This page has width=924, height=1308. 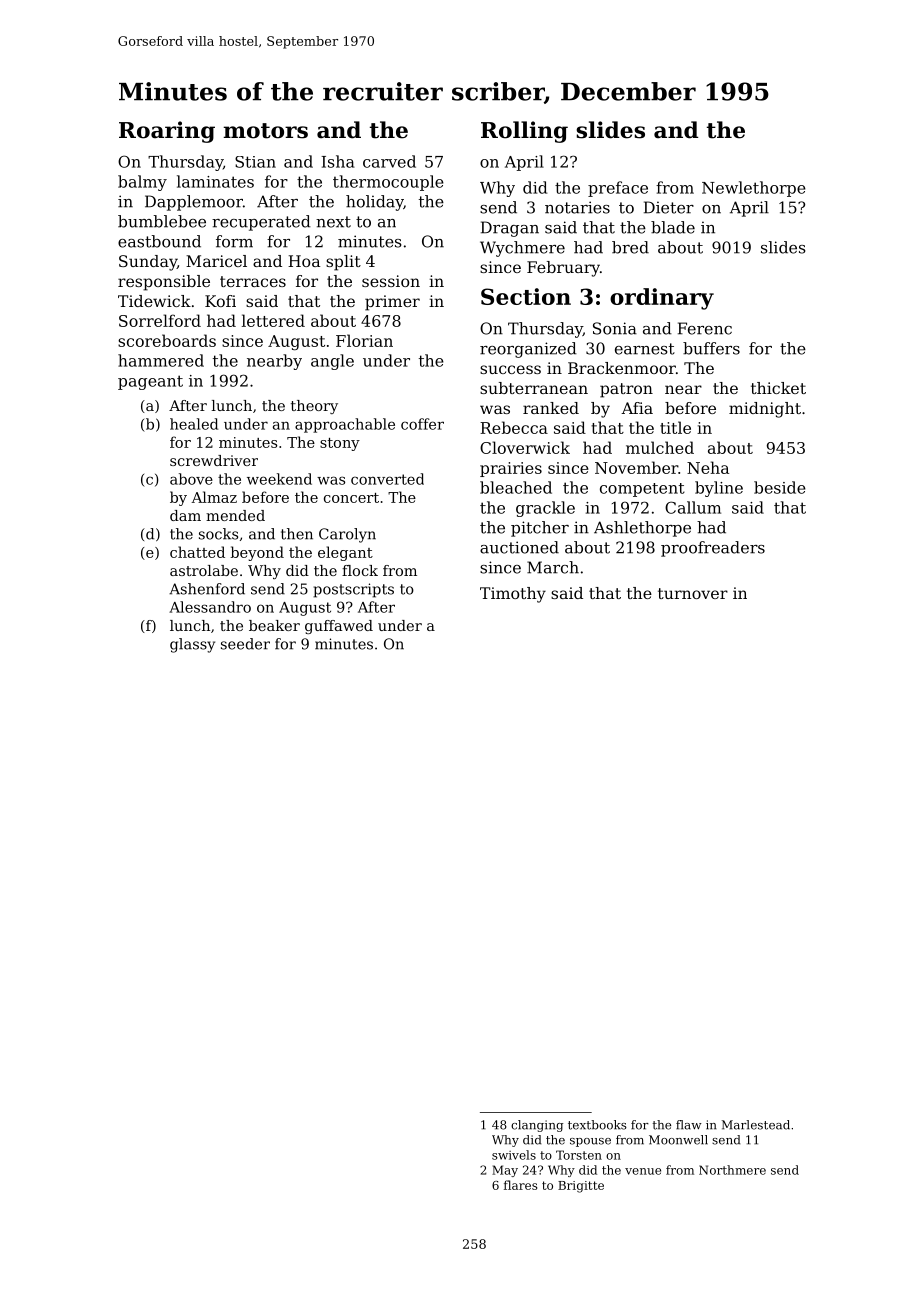 I want to click on May, so click(x=505, y=1171).
